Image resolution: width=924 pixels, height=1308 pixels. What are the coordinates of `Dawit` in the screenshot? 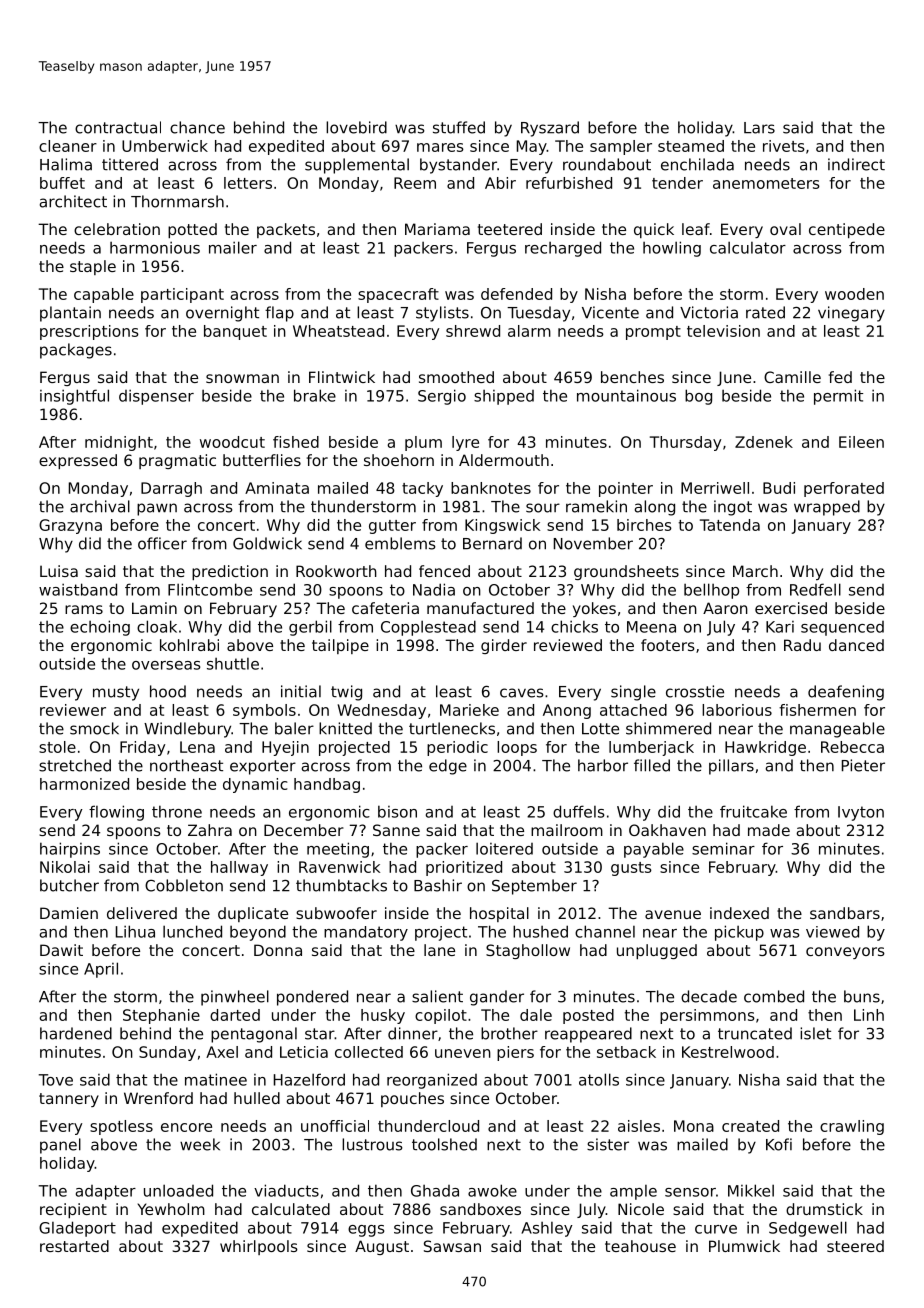 It's located at (61, 950).
